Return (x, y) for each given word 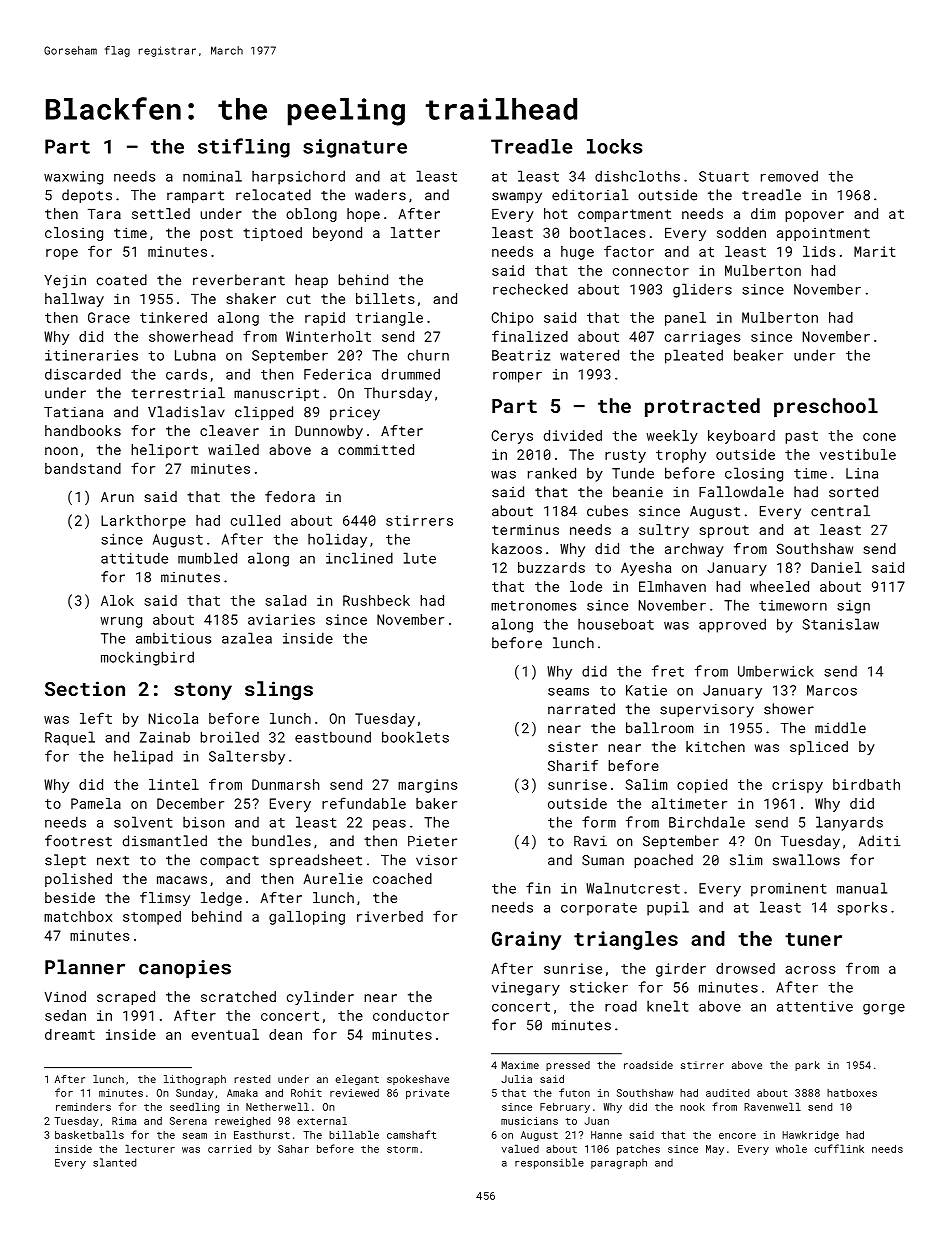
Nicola (173, 718)
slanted (114, 1162)
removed (789, 176)
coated (122, 280)
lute (419, 558)
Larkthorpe (143, 522)
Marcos (832, 690)
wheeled (779, 586)
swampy (517, 197)
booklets (415, 737)
